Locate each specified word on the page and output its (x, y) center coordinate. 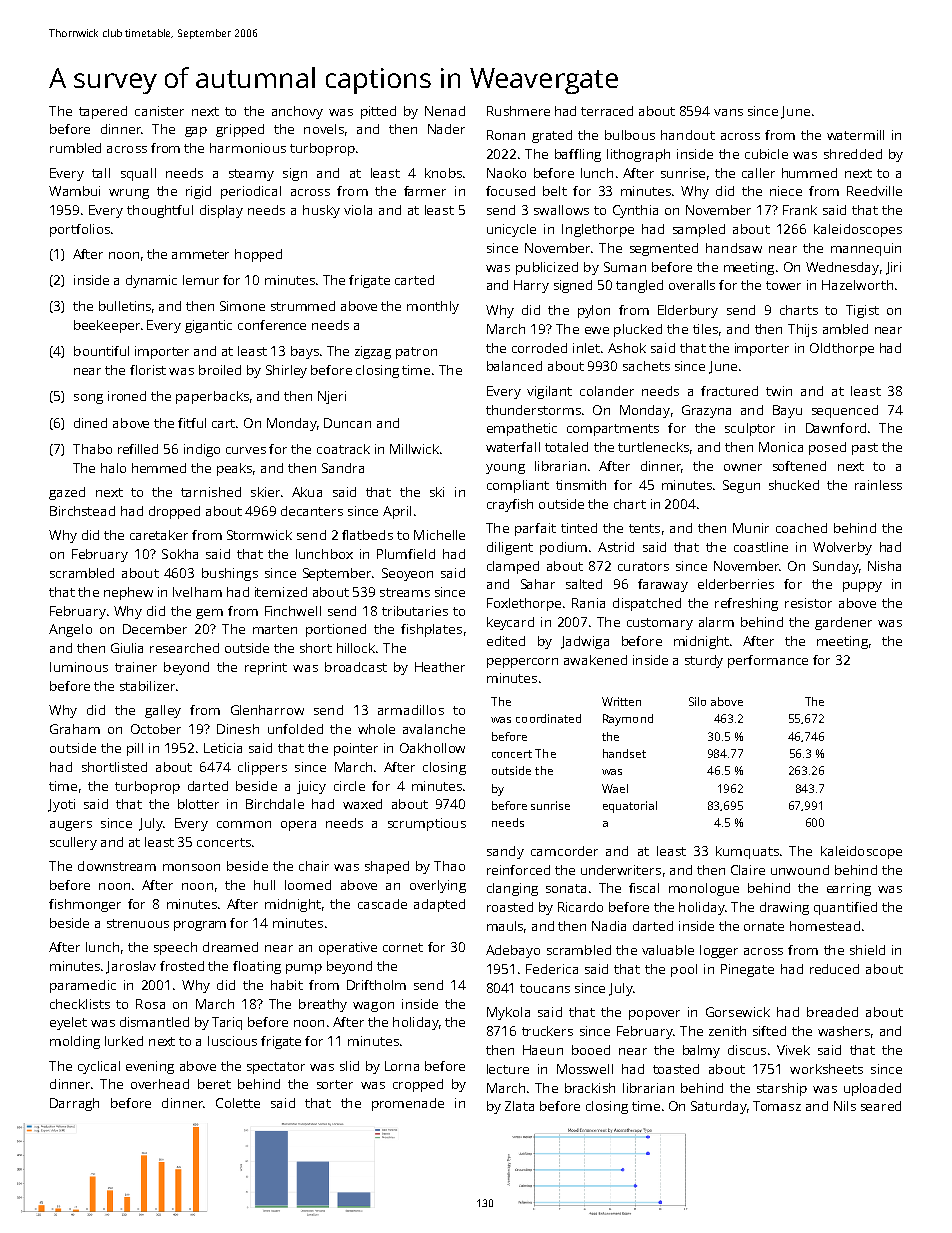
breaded (832, 1012)
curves (246, 450)
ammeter (200, 254)
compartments (613, 430)
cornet (403, 947)
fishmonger (85, 905)
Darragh (74, 1104)
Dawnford (836, 428)
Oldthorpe (842, 349)
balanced (514, 366)
